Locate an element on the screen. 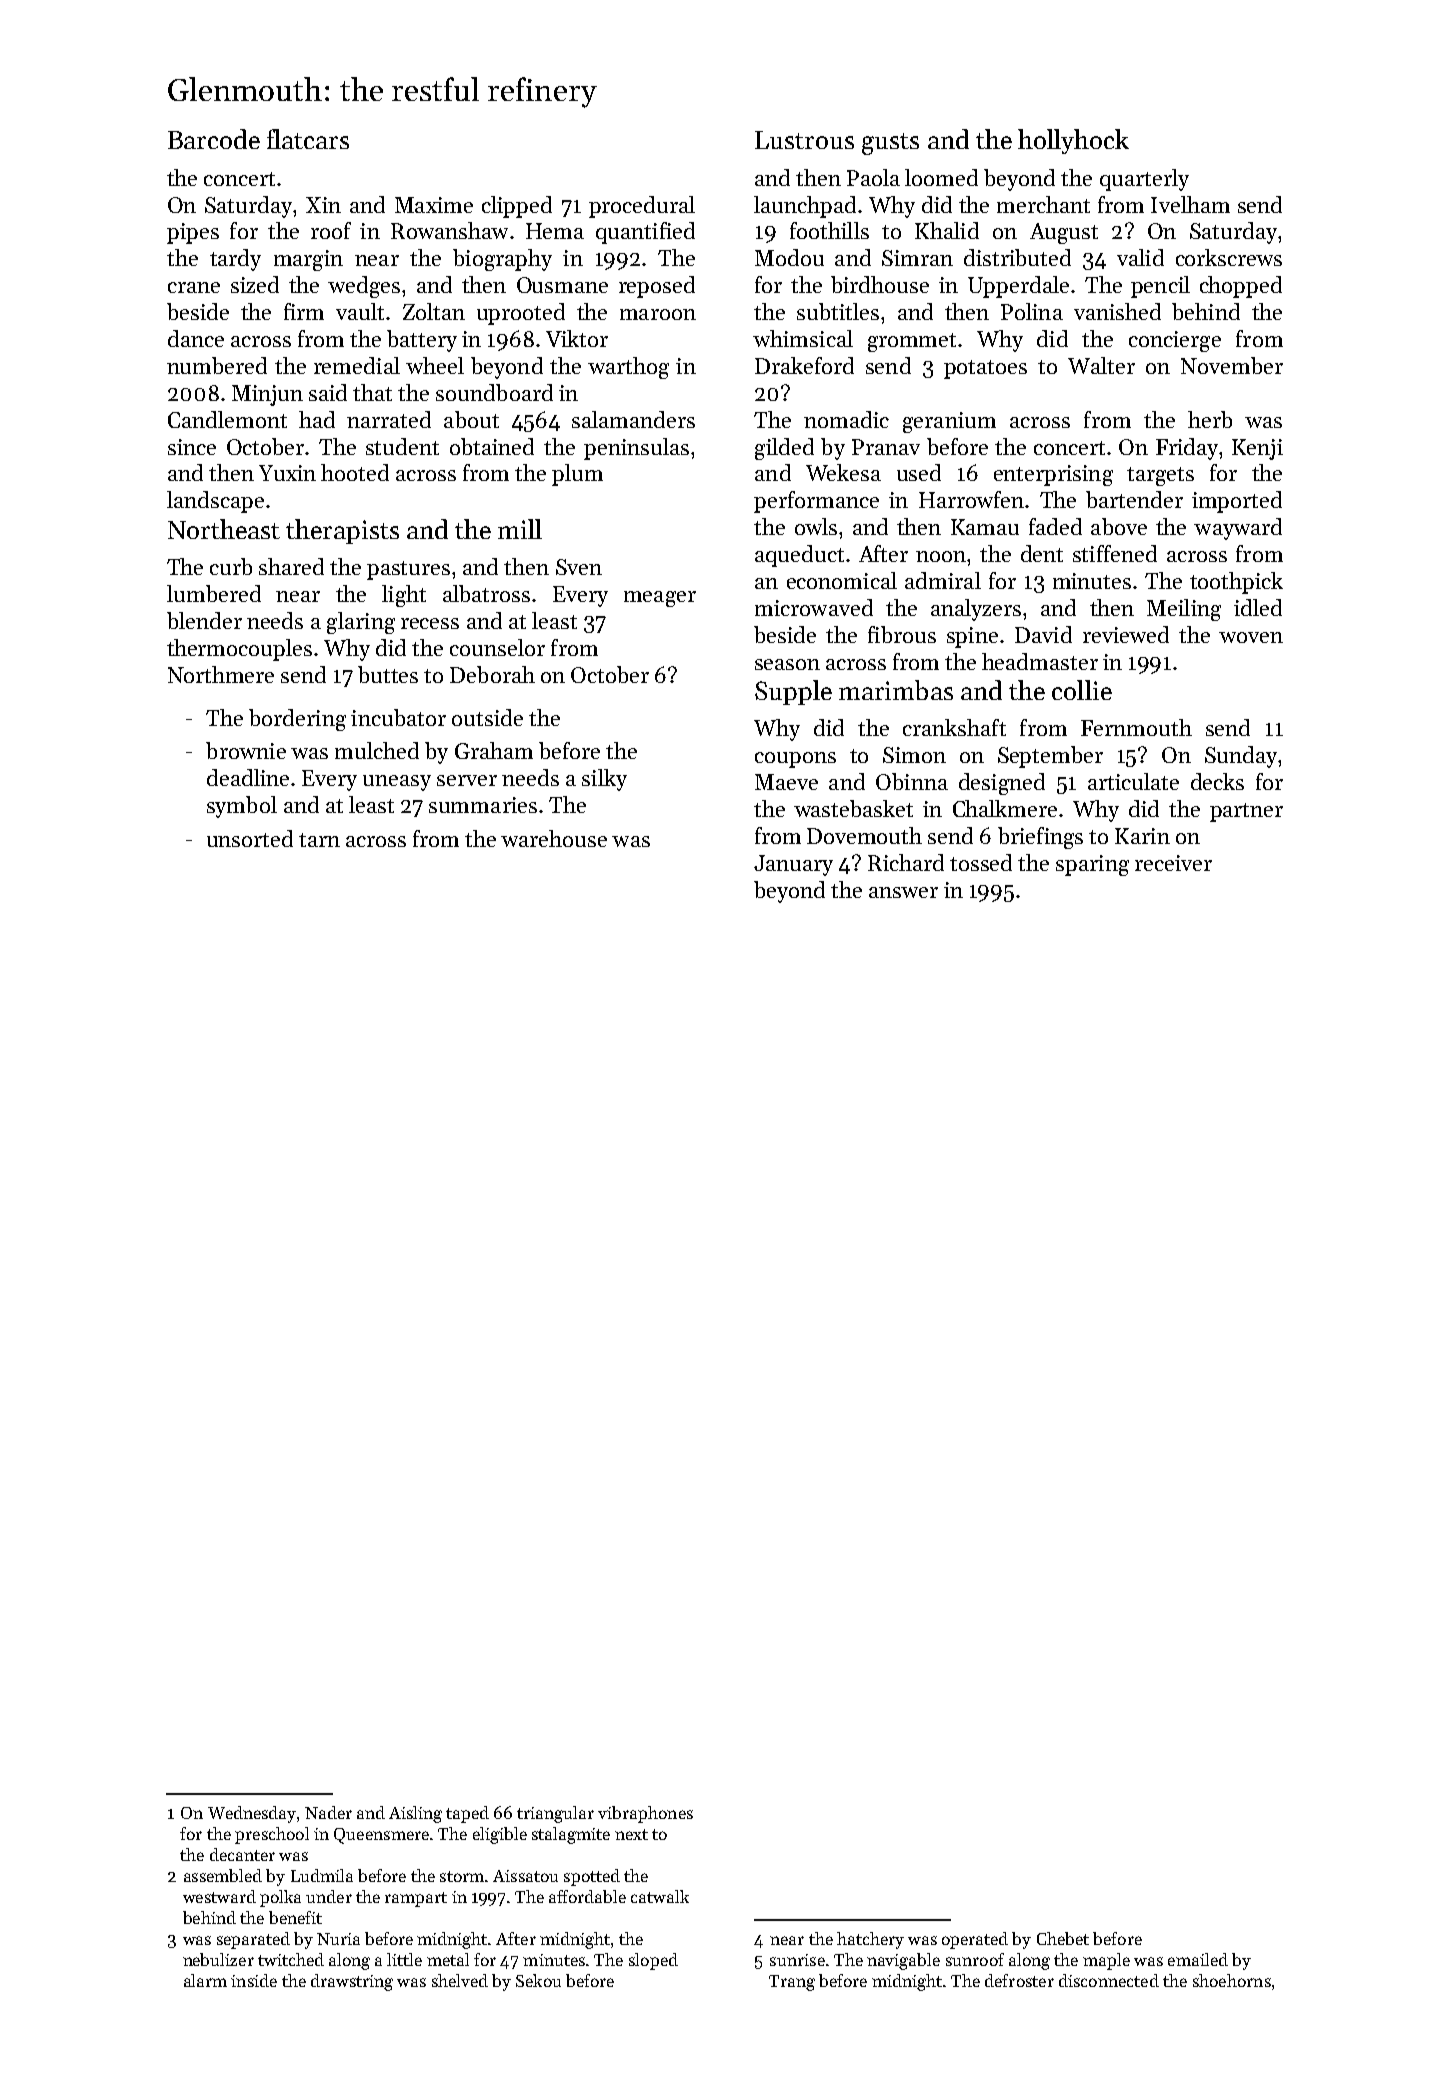  shelved is located at coordinates (460, 1980).
